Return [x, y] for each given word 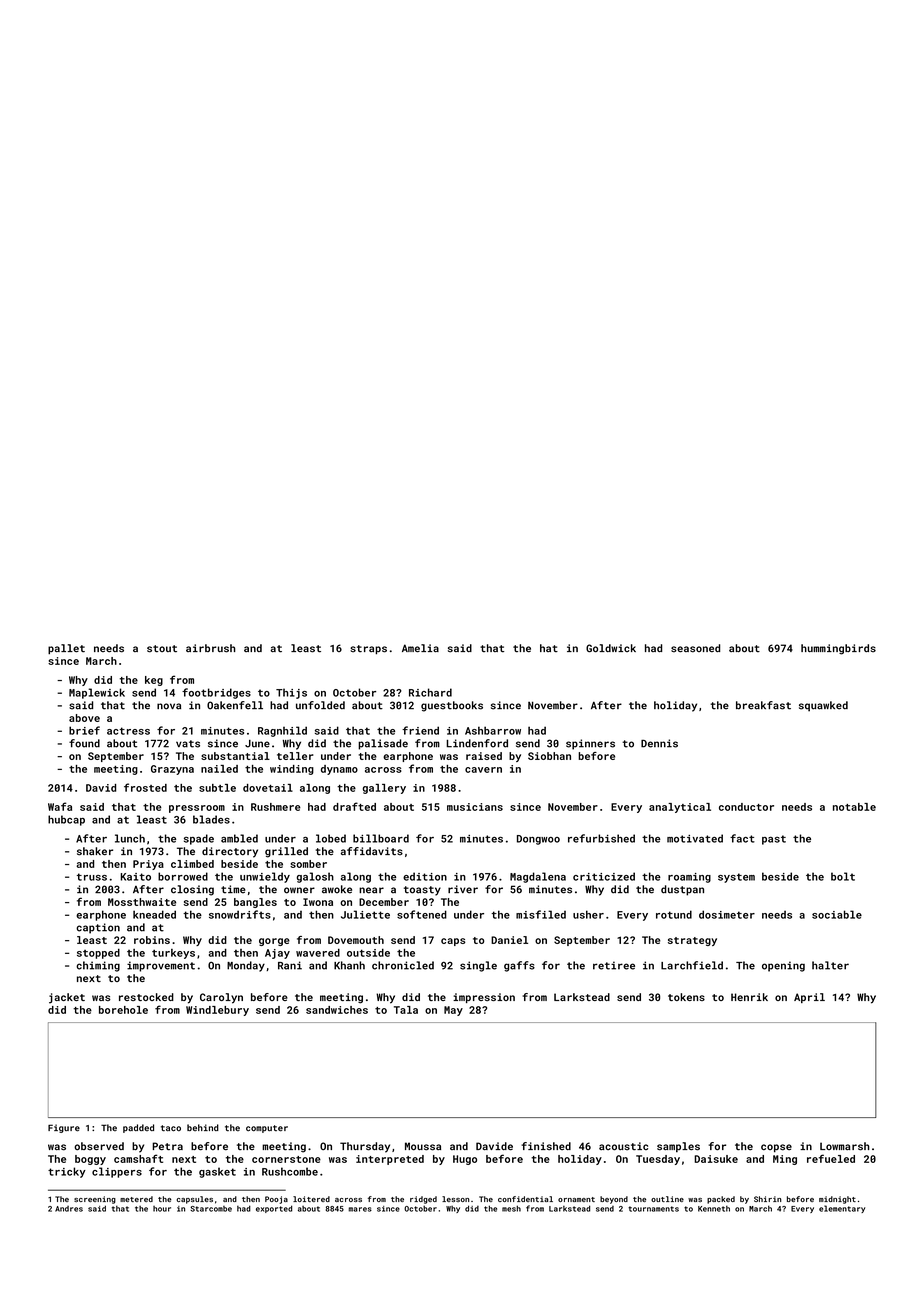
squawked [823, 706]
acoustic [623, 1146]
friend [420, 730]
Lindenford [477, 743]
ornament [576, 1199]
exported [274, 1209]
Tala [406, 1010]
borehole [123, 1010]
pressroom [197, 809]
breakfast [763, 705]
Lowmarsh [844, 1146]
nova [169, 706]
